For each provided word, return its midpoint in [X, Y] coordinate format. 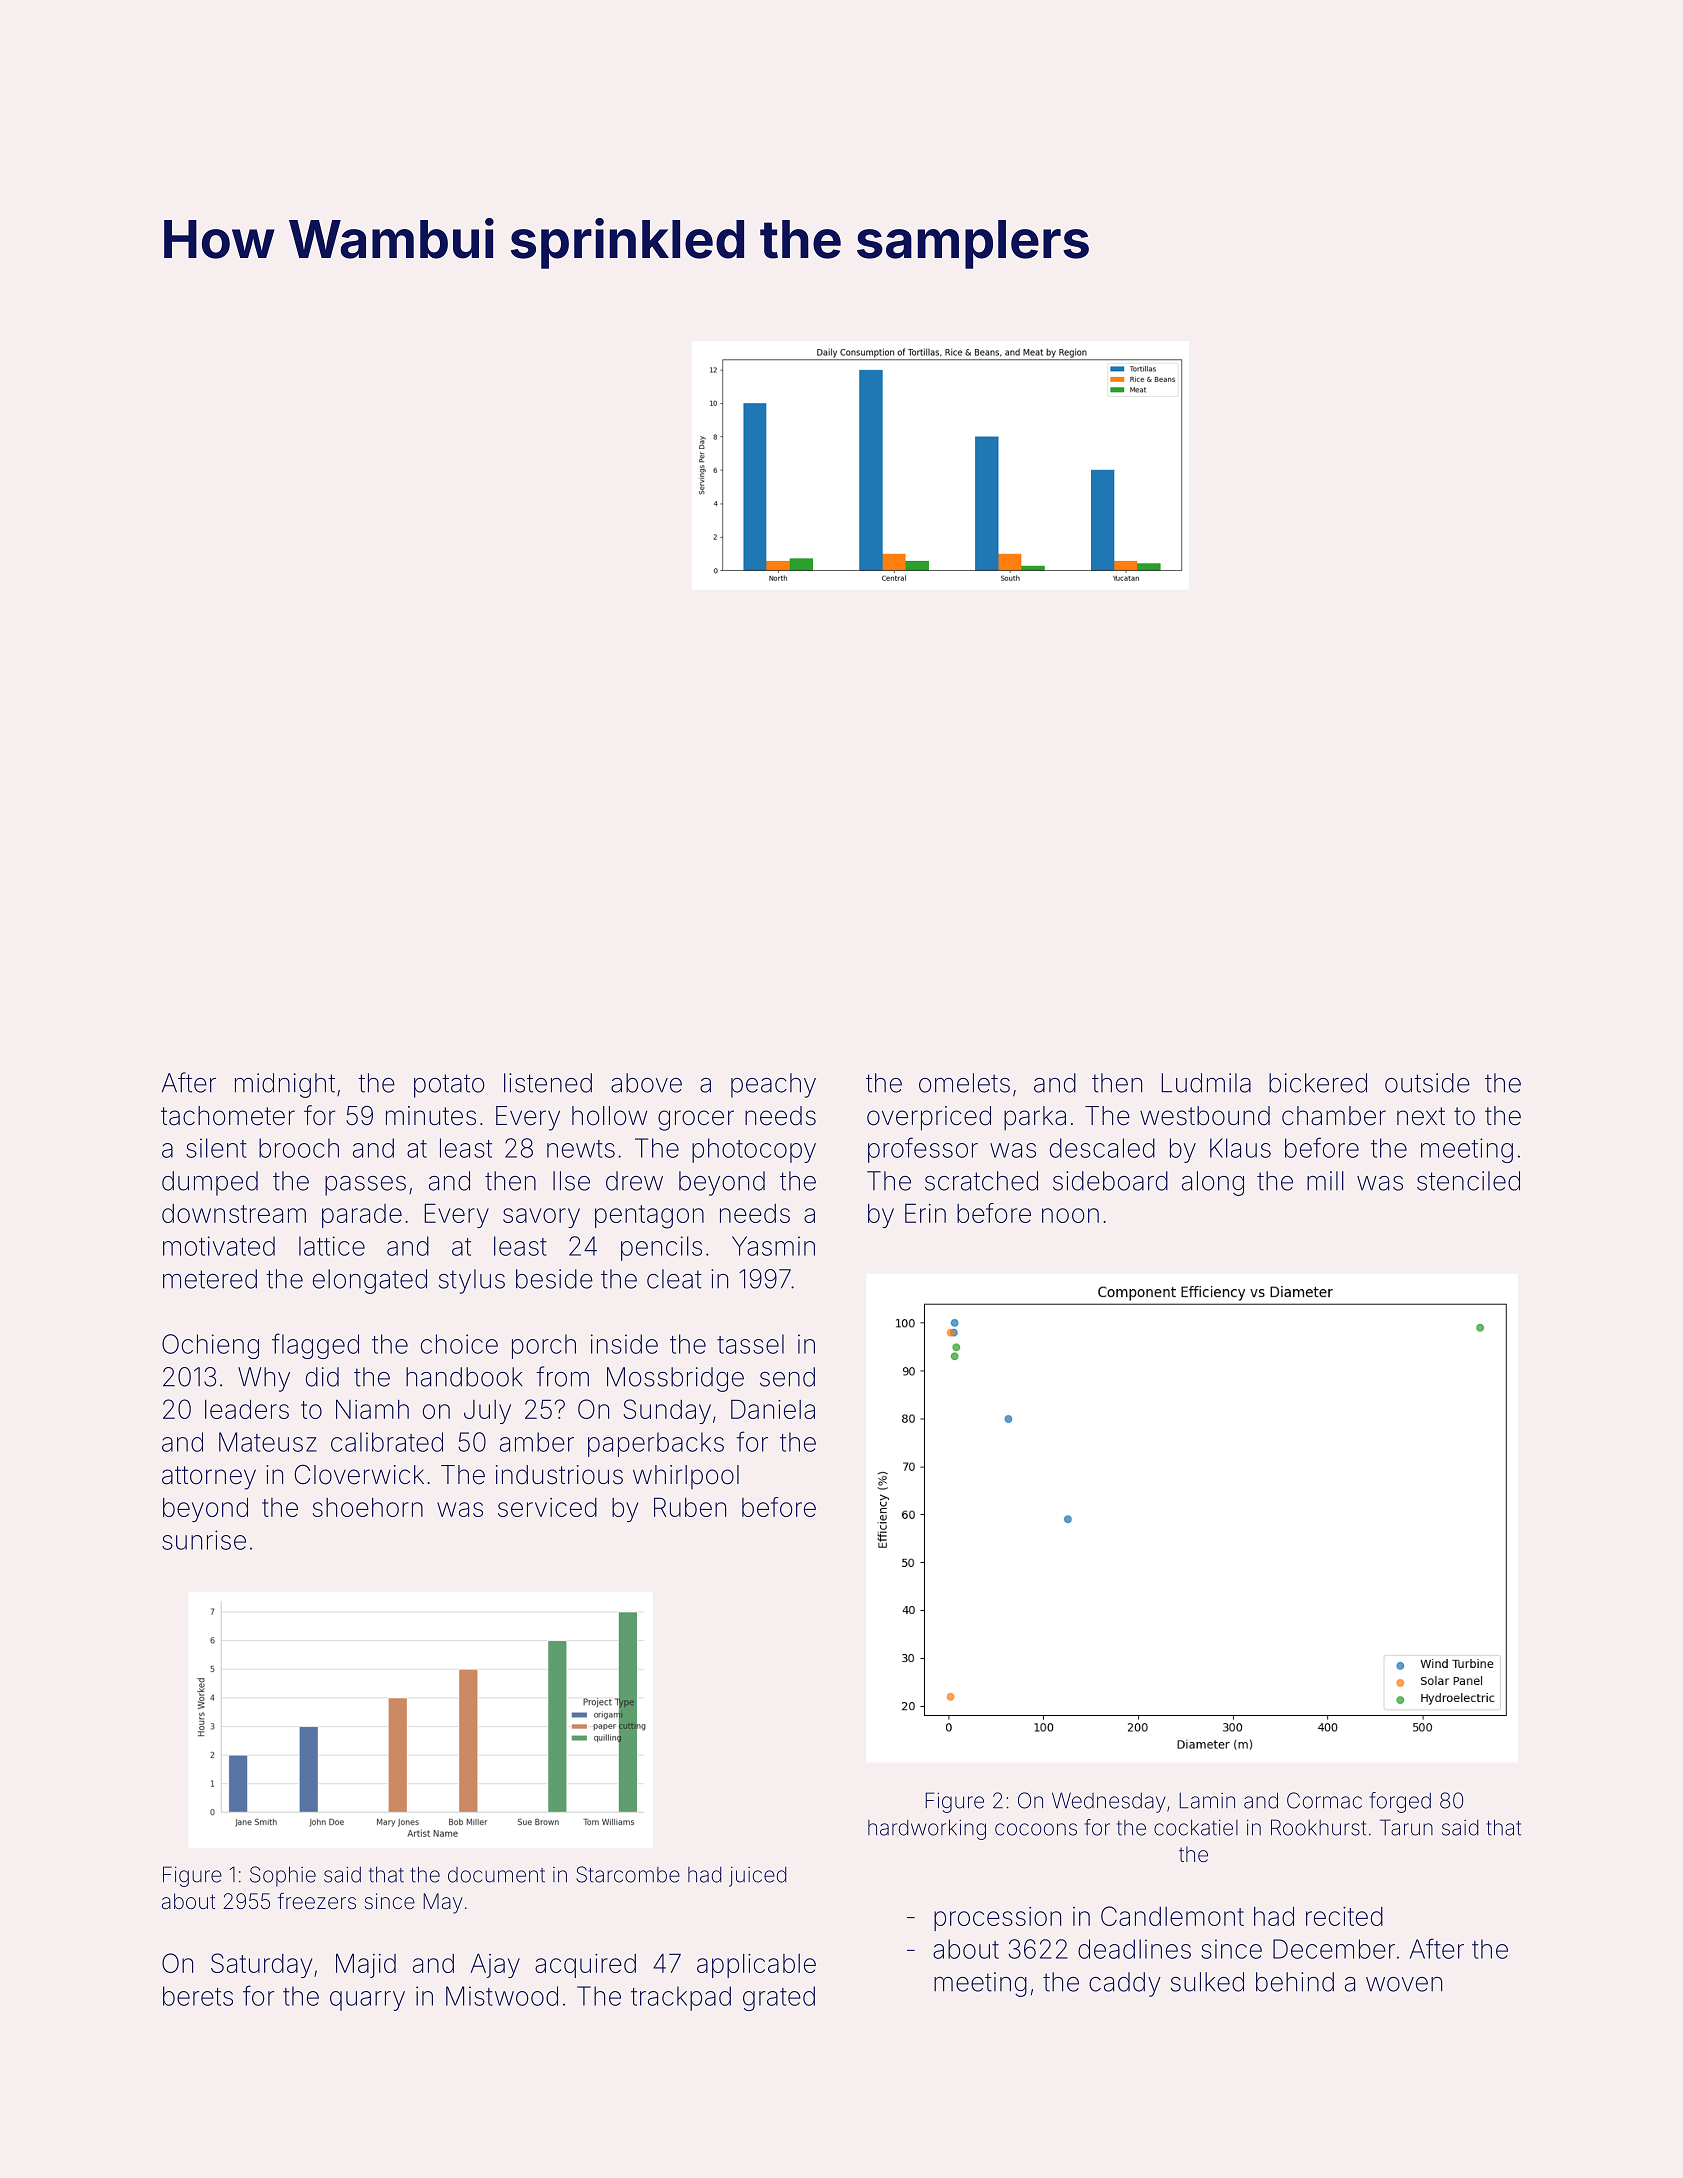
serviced [547, 1507]
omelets [964, 1083]
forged [1400, 1802]
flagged [315, 1346]
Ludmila [1206, 1083]
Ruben [690, 1507]
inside [624, 1344]
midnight [285, 1085]
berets [198, 1996]
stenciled [1468, 1181]
